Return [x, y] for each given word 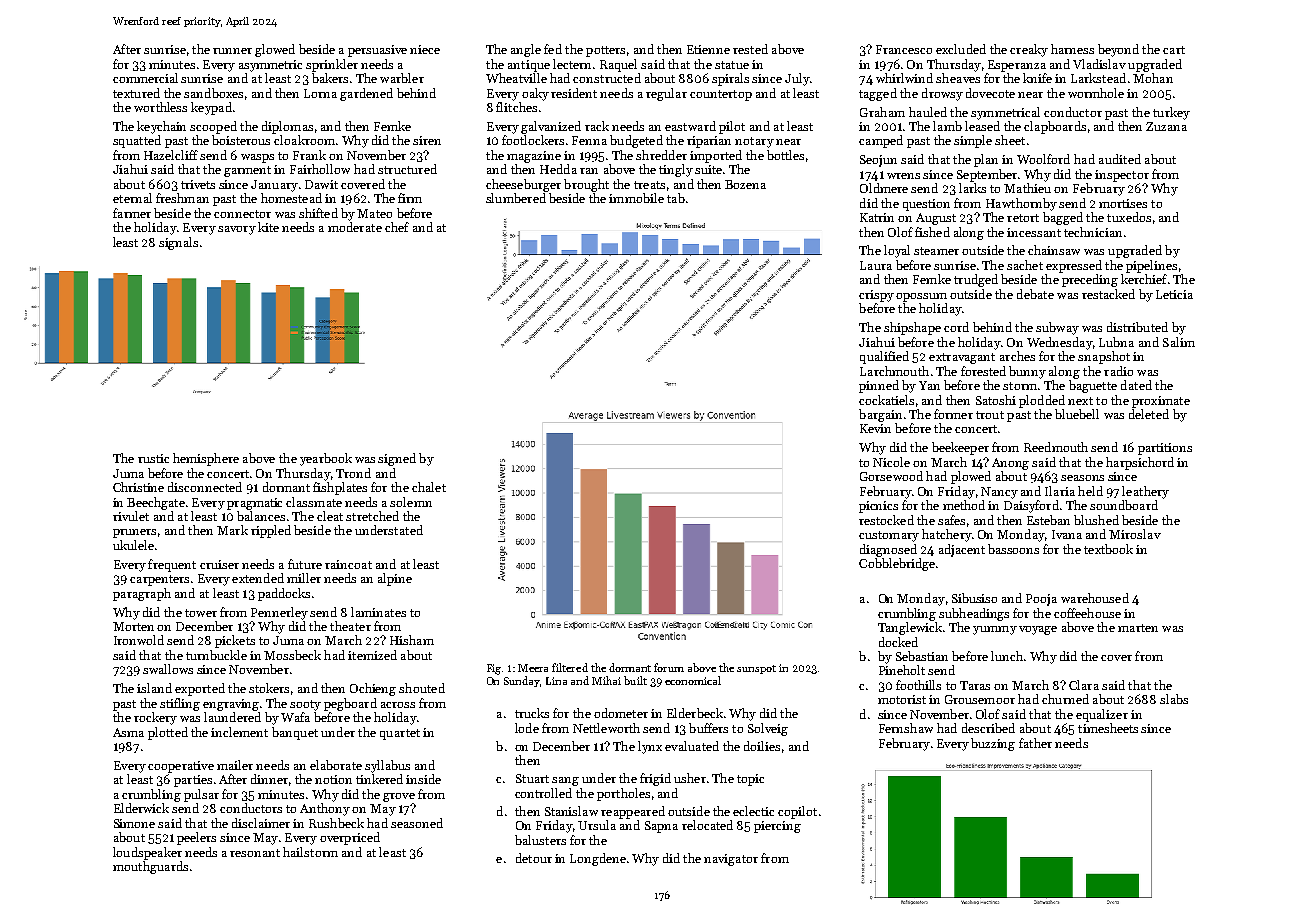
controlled [543, 793]
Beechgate [156, 503]
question [926, 205]
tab [676, 198]
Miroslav [1135, 534]
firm [410, 198]
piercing [777, 827]
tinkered [379, 779]
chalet [429, 487]
